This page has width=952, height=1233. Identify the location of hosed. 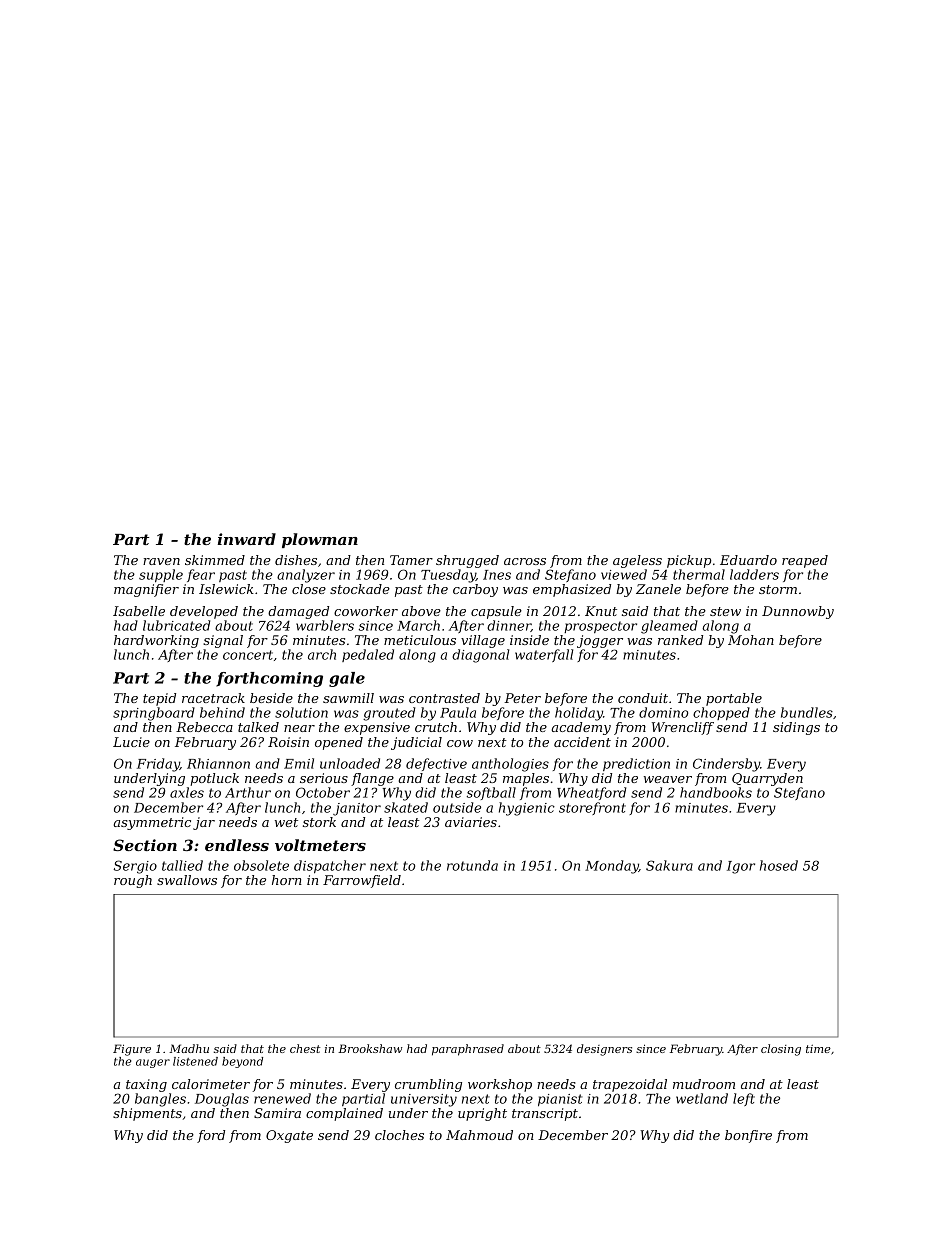
(779, 865).
